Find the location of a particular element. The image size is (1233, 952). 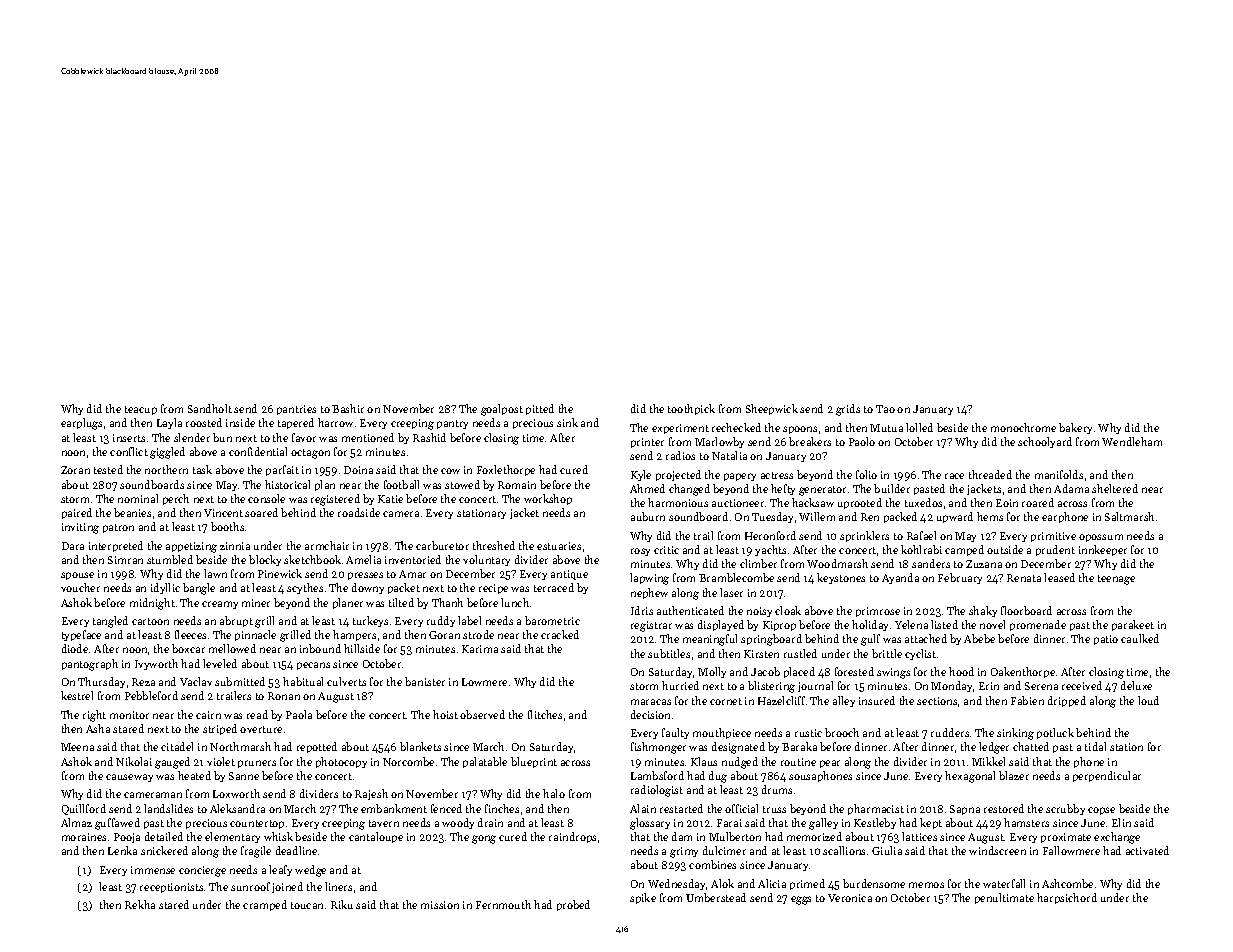

Tao is located at coordinates (885, 409).
